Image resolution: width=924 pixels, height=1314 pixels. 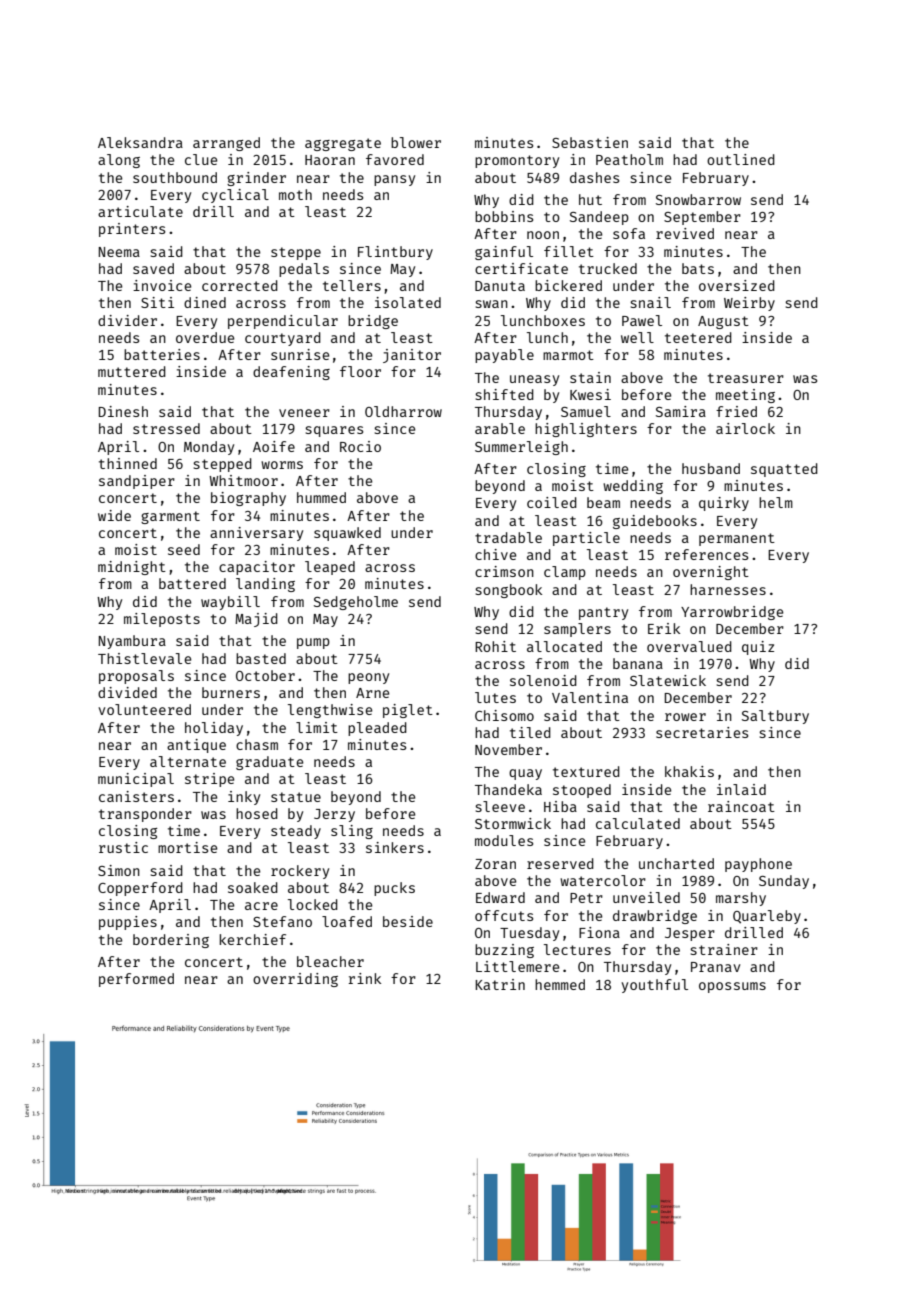 I want to click on outlined, so click(x=741, y=159).
